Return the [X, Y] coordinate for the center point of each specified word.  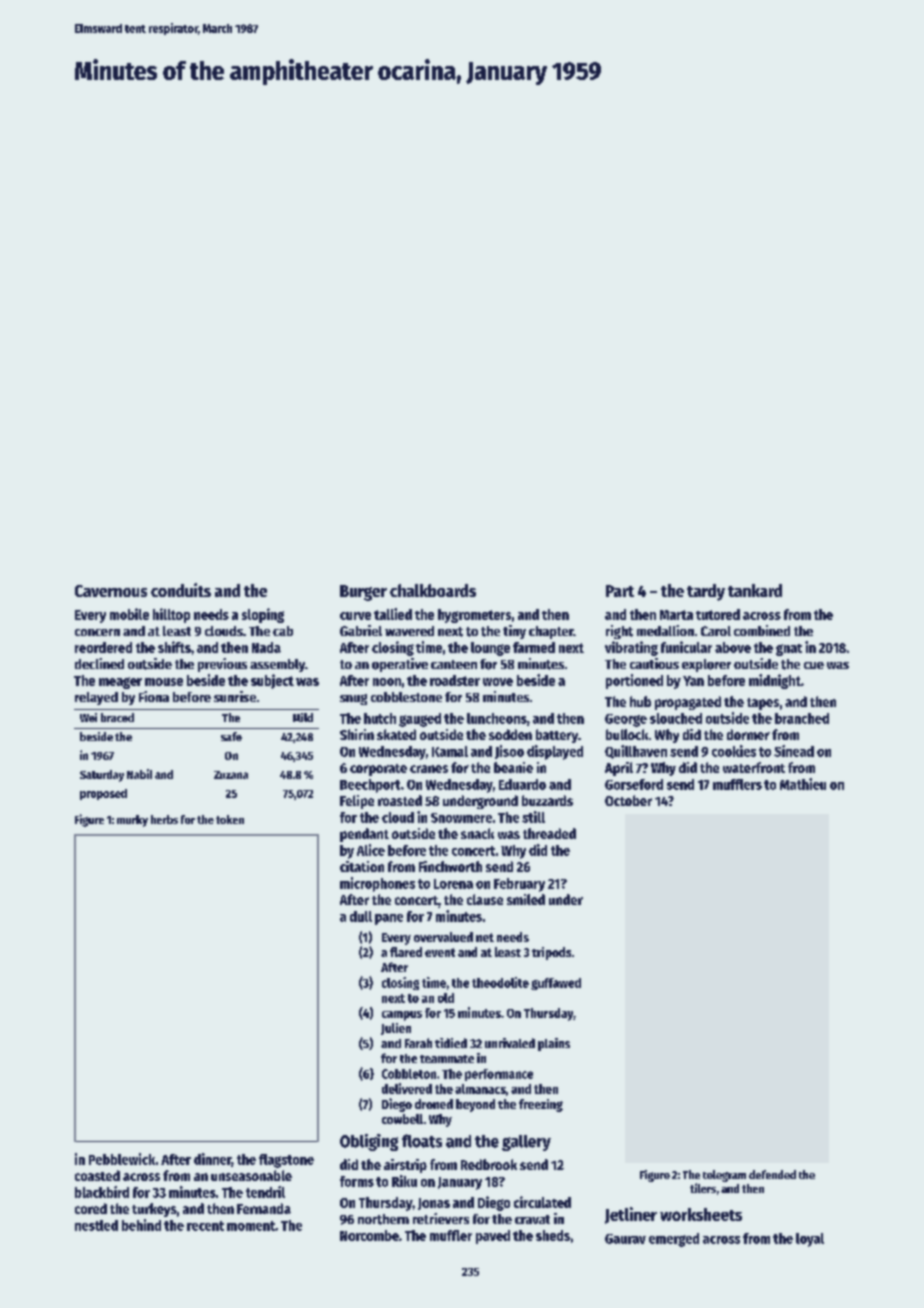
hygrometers [474, 616]
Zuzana [231, 775]
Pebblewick [122, 1159]
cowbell [402, 1119]
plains [554, 1044]
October [628, 800]
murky [132, 821]
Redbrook [489, 1164]
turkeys [154, 1210]
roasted [400, 800]
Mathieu [803, 784]
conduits [181, 590]
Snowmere [461, 818]
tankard [755, 590]
